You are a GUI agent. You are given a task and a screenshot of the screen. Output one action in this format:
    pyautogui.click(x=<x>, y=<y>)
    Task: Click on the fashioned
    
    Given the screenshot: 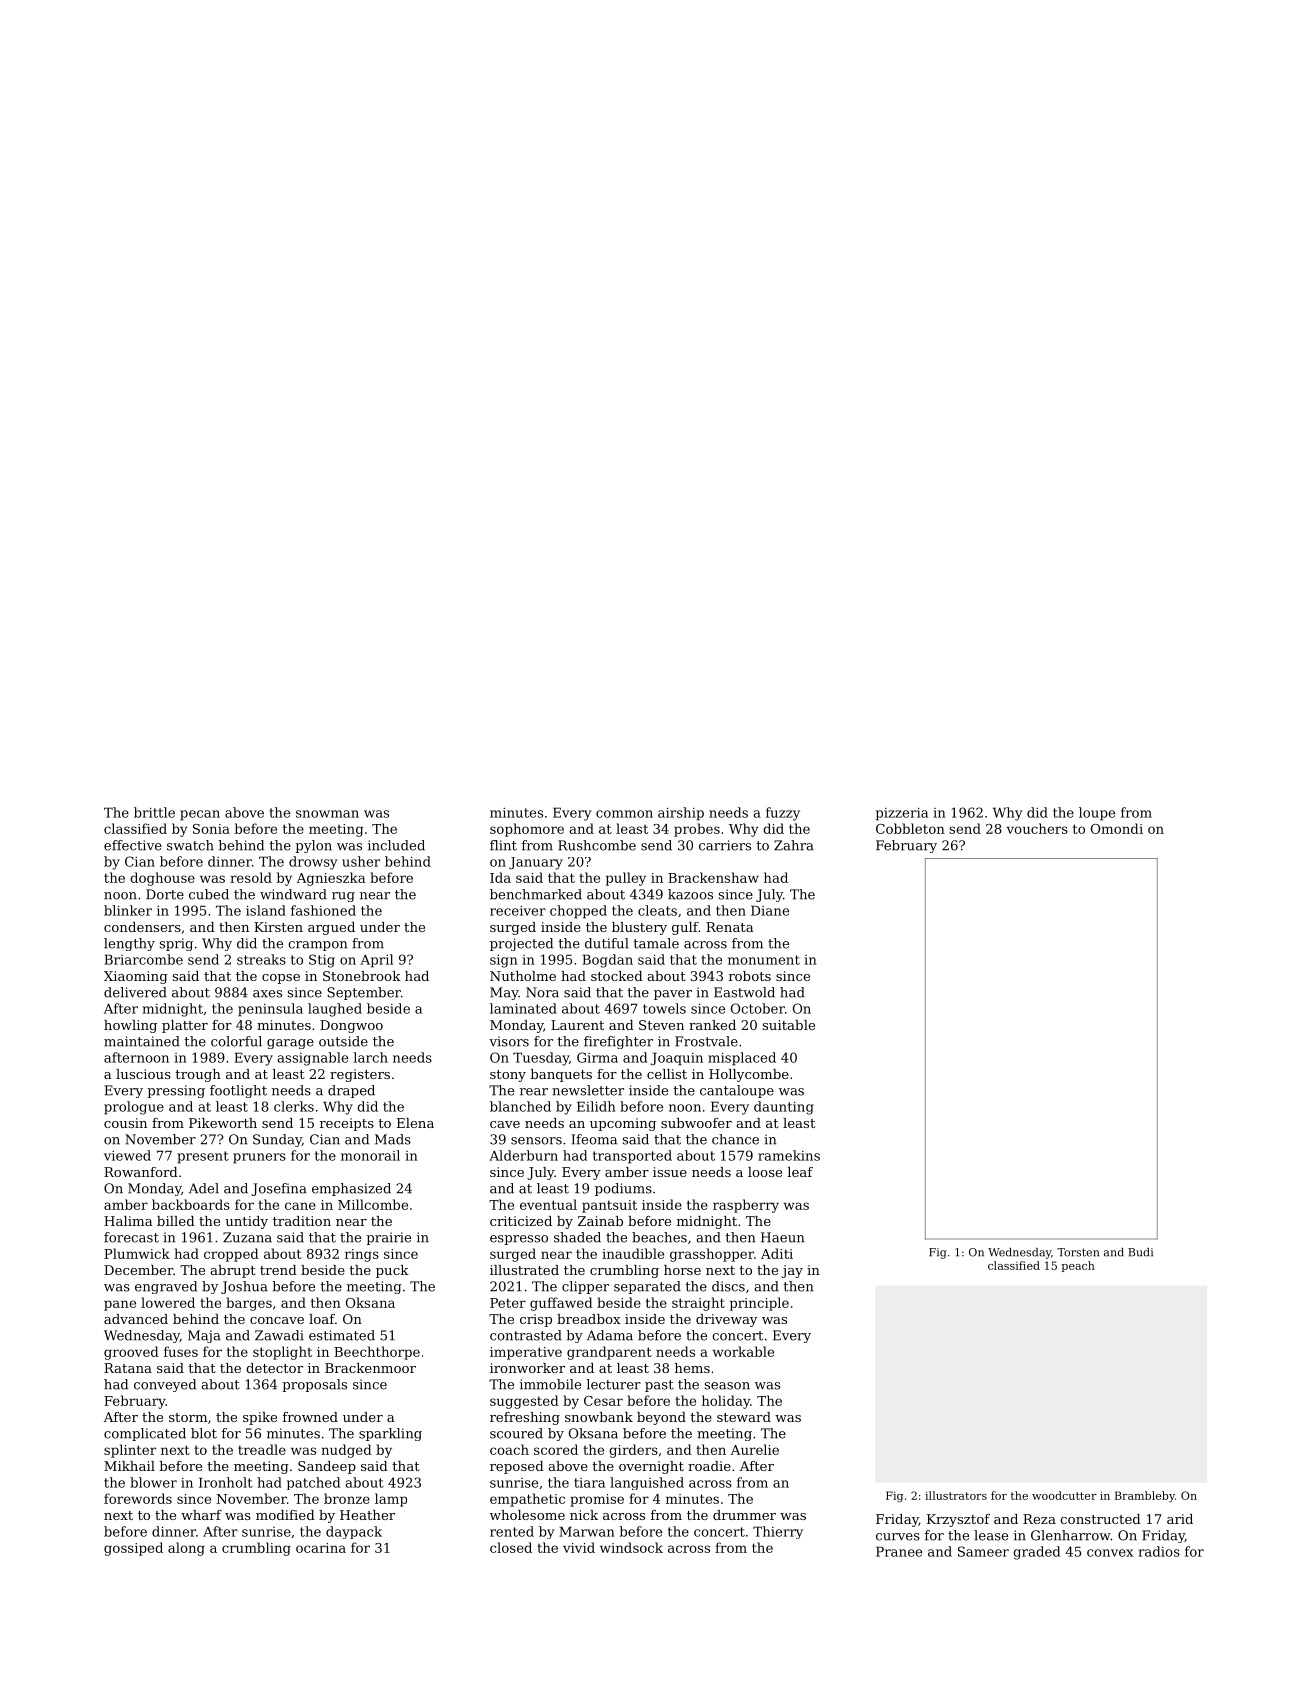 What is the action you would take?
    pyautogui.click(x=323, y=910)
